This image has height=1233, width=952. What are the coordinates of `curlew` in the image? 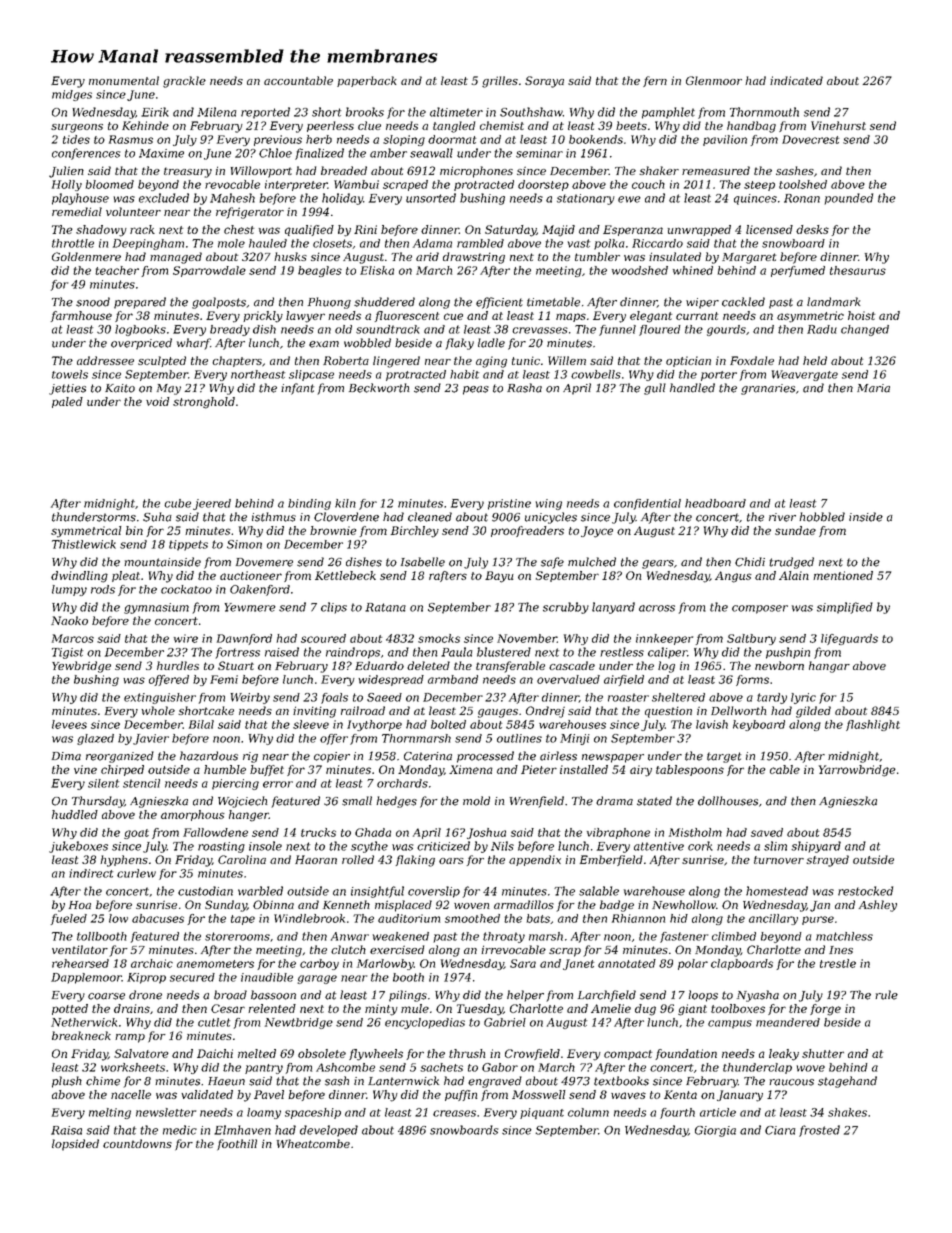 It's located at (136, 873).
